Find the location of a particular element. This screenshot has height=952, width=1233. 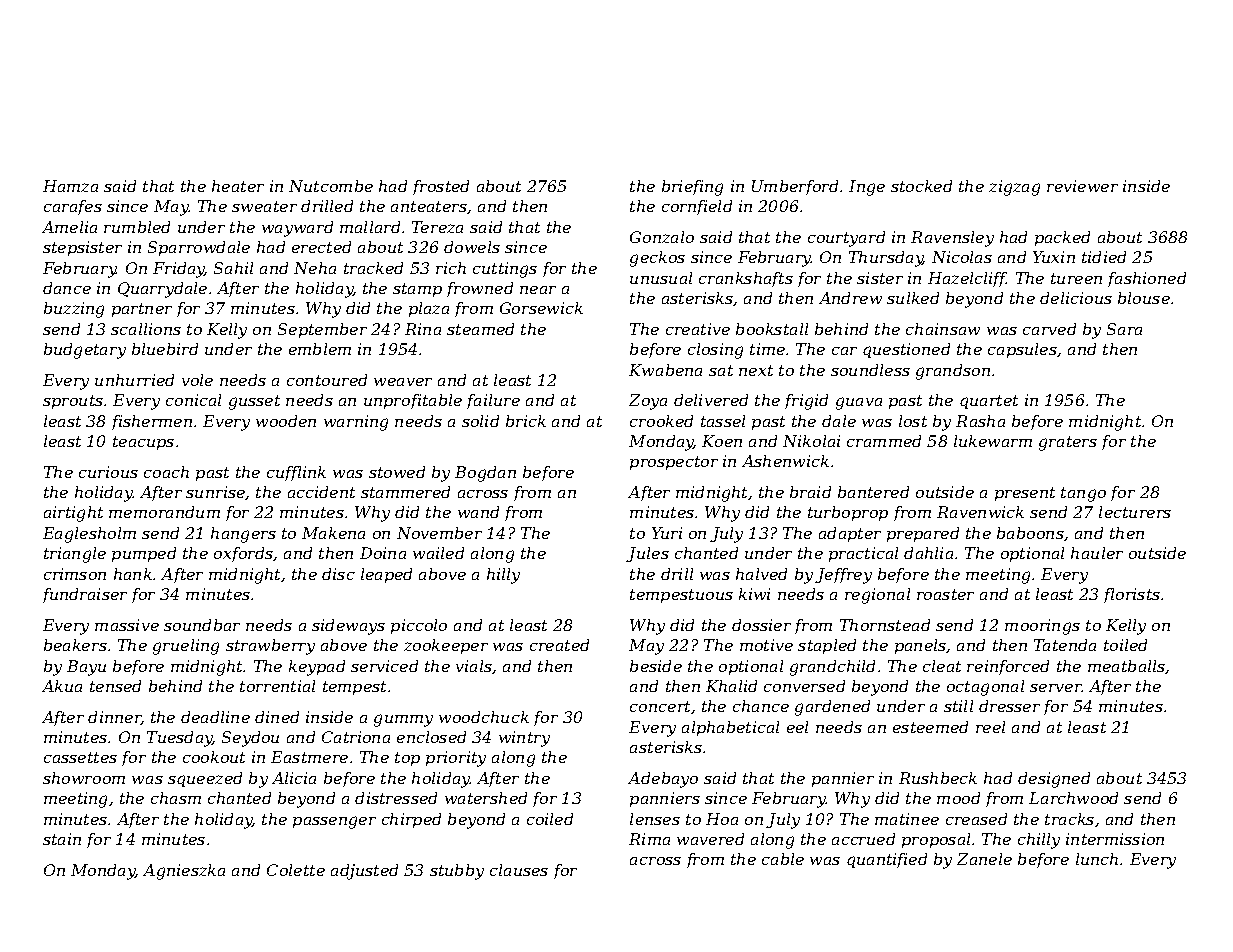

Colette is located at coordinates (296, 870).
